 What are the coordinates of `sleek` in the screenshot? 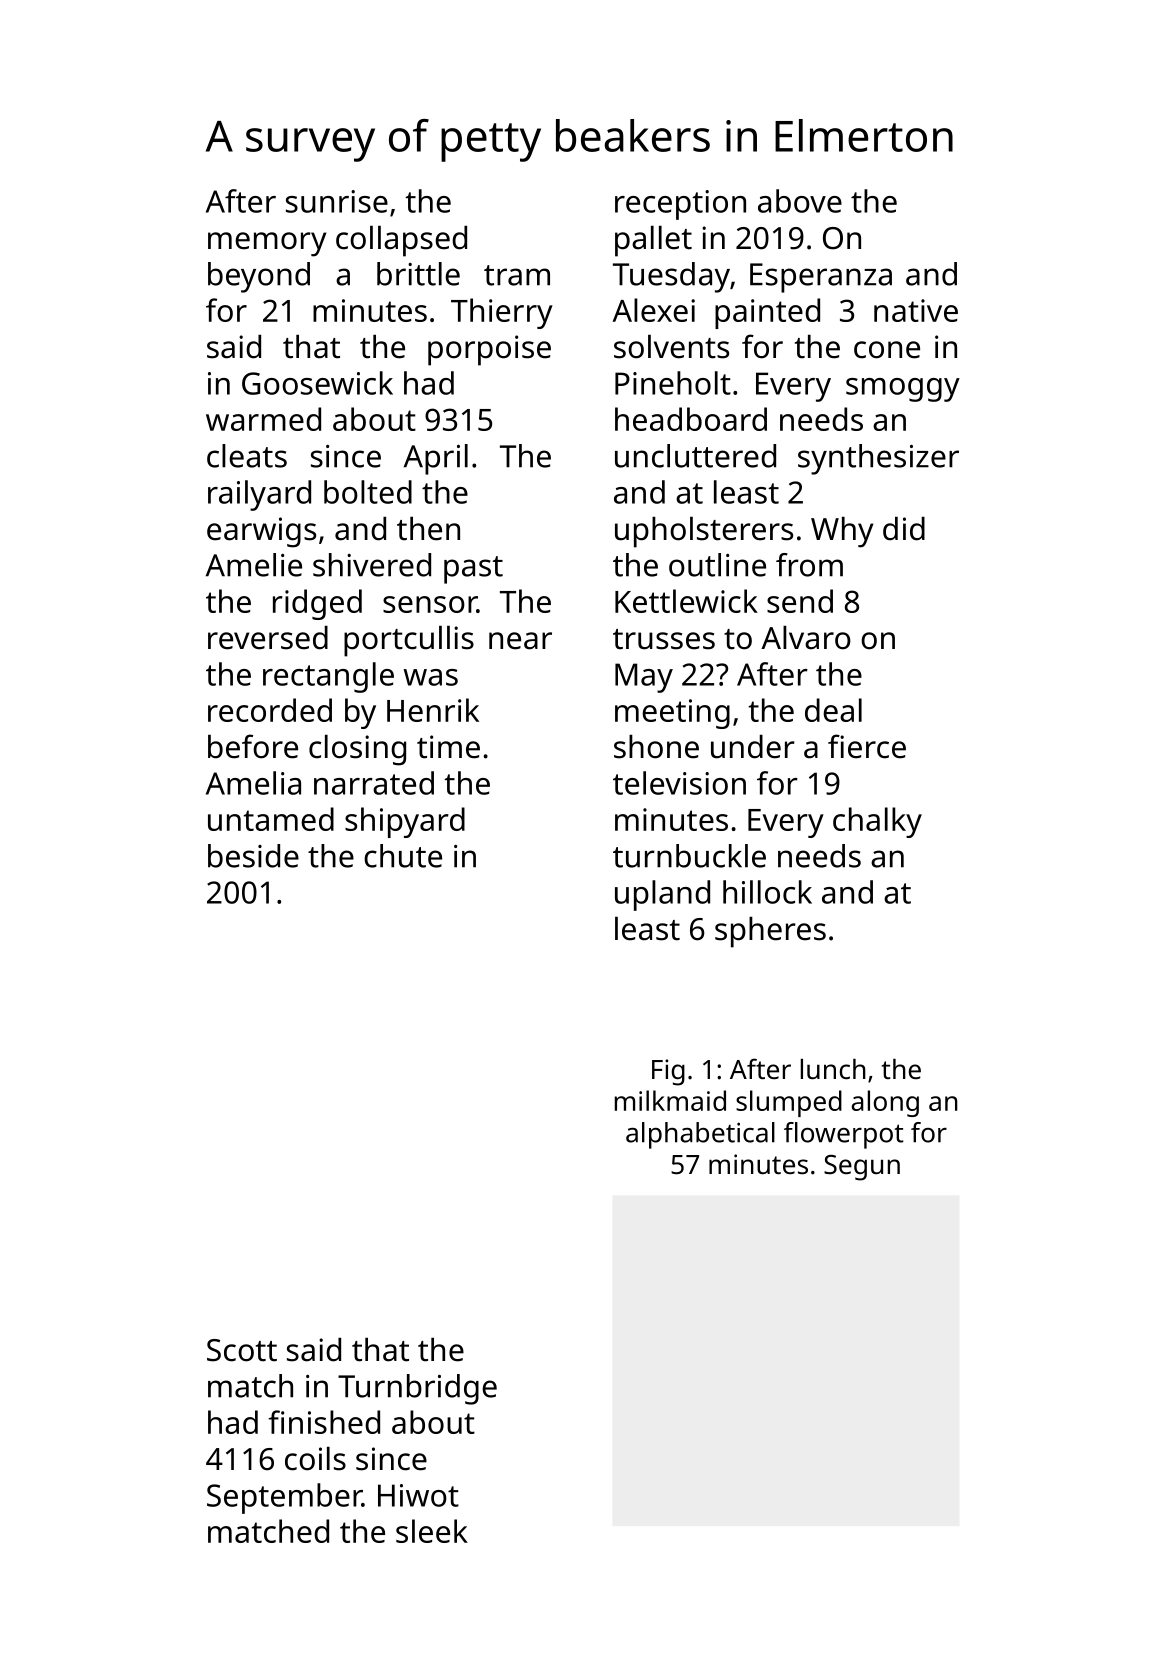 It's located at (432, 1531).
